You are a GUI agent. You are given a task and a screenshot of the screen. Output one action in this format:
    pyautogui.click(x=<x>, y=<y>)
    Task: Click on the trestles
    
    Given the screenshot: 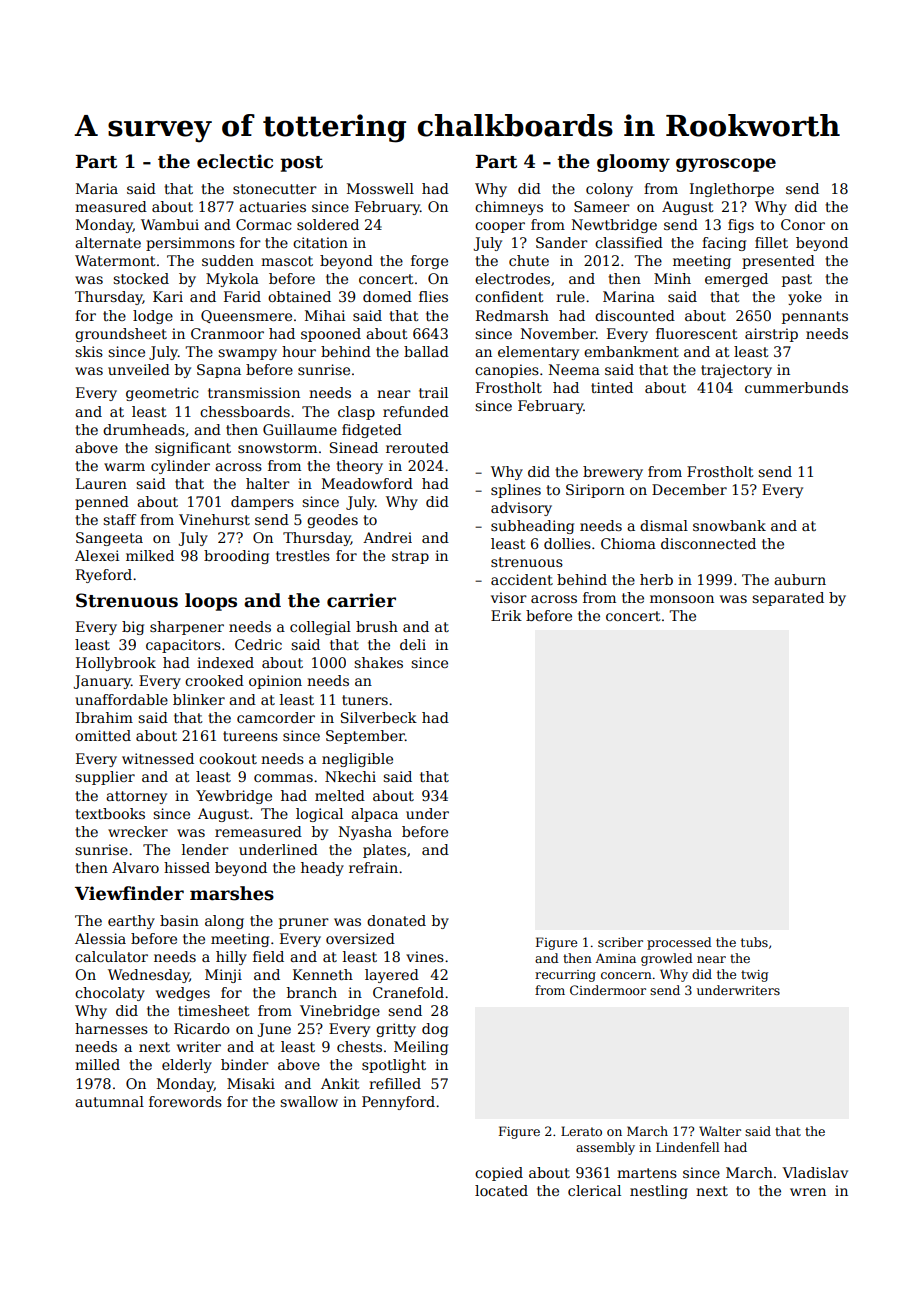 What is the action you would take?
    pyautogui.click(x=303, y=555)
